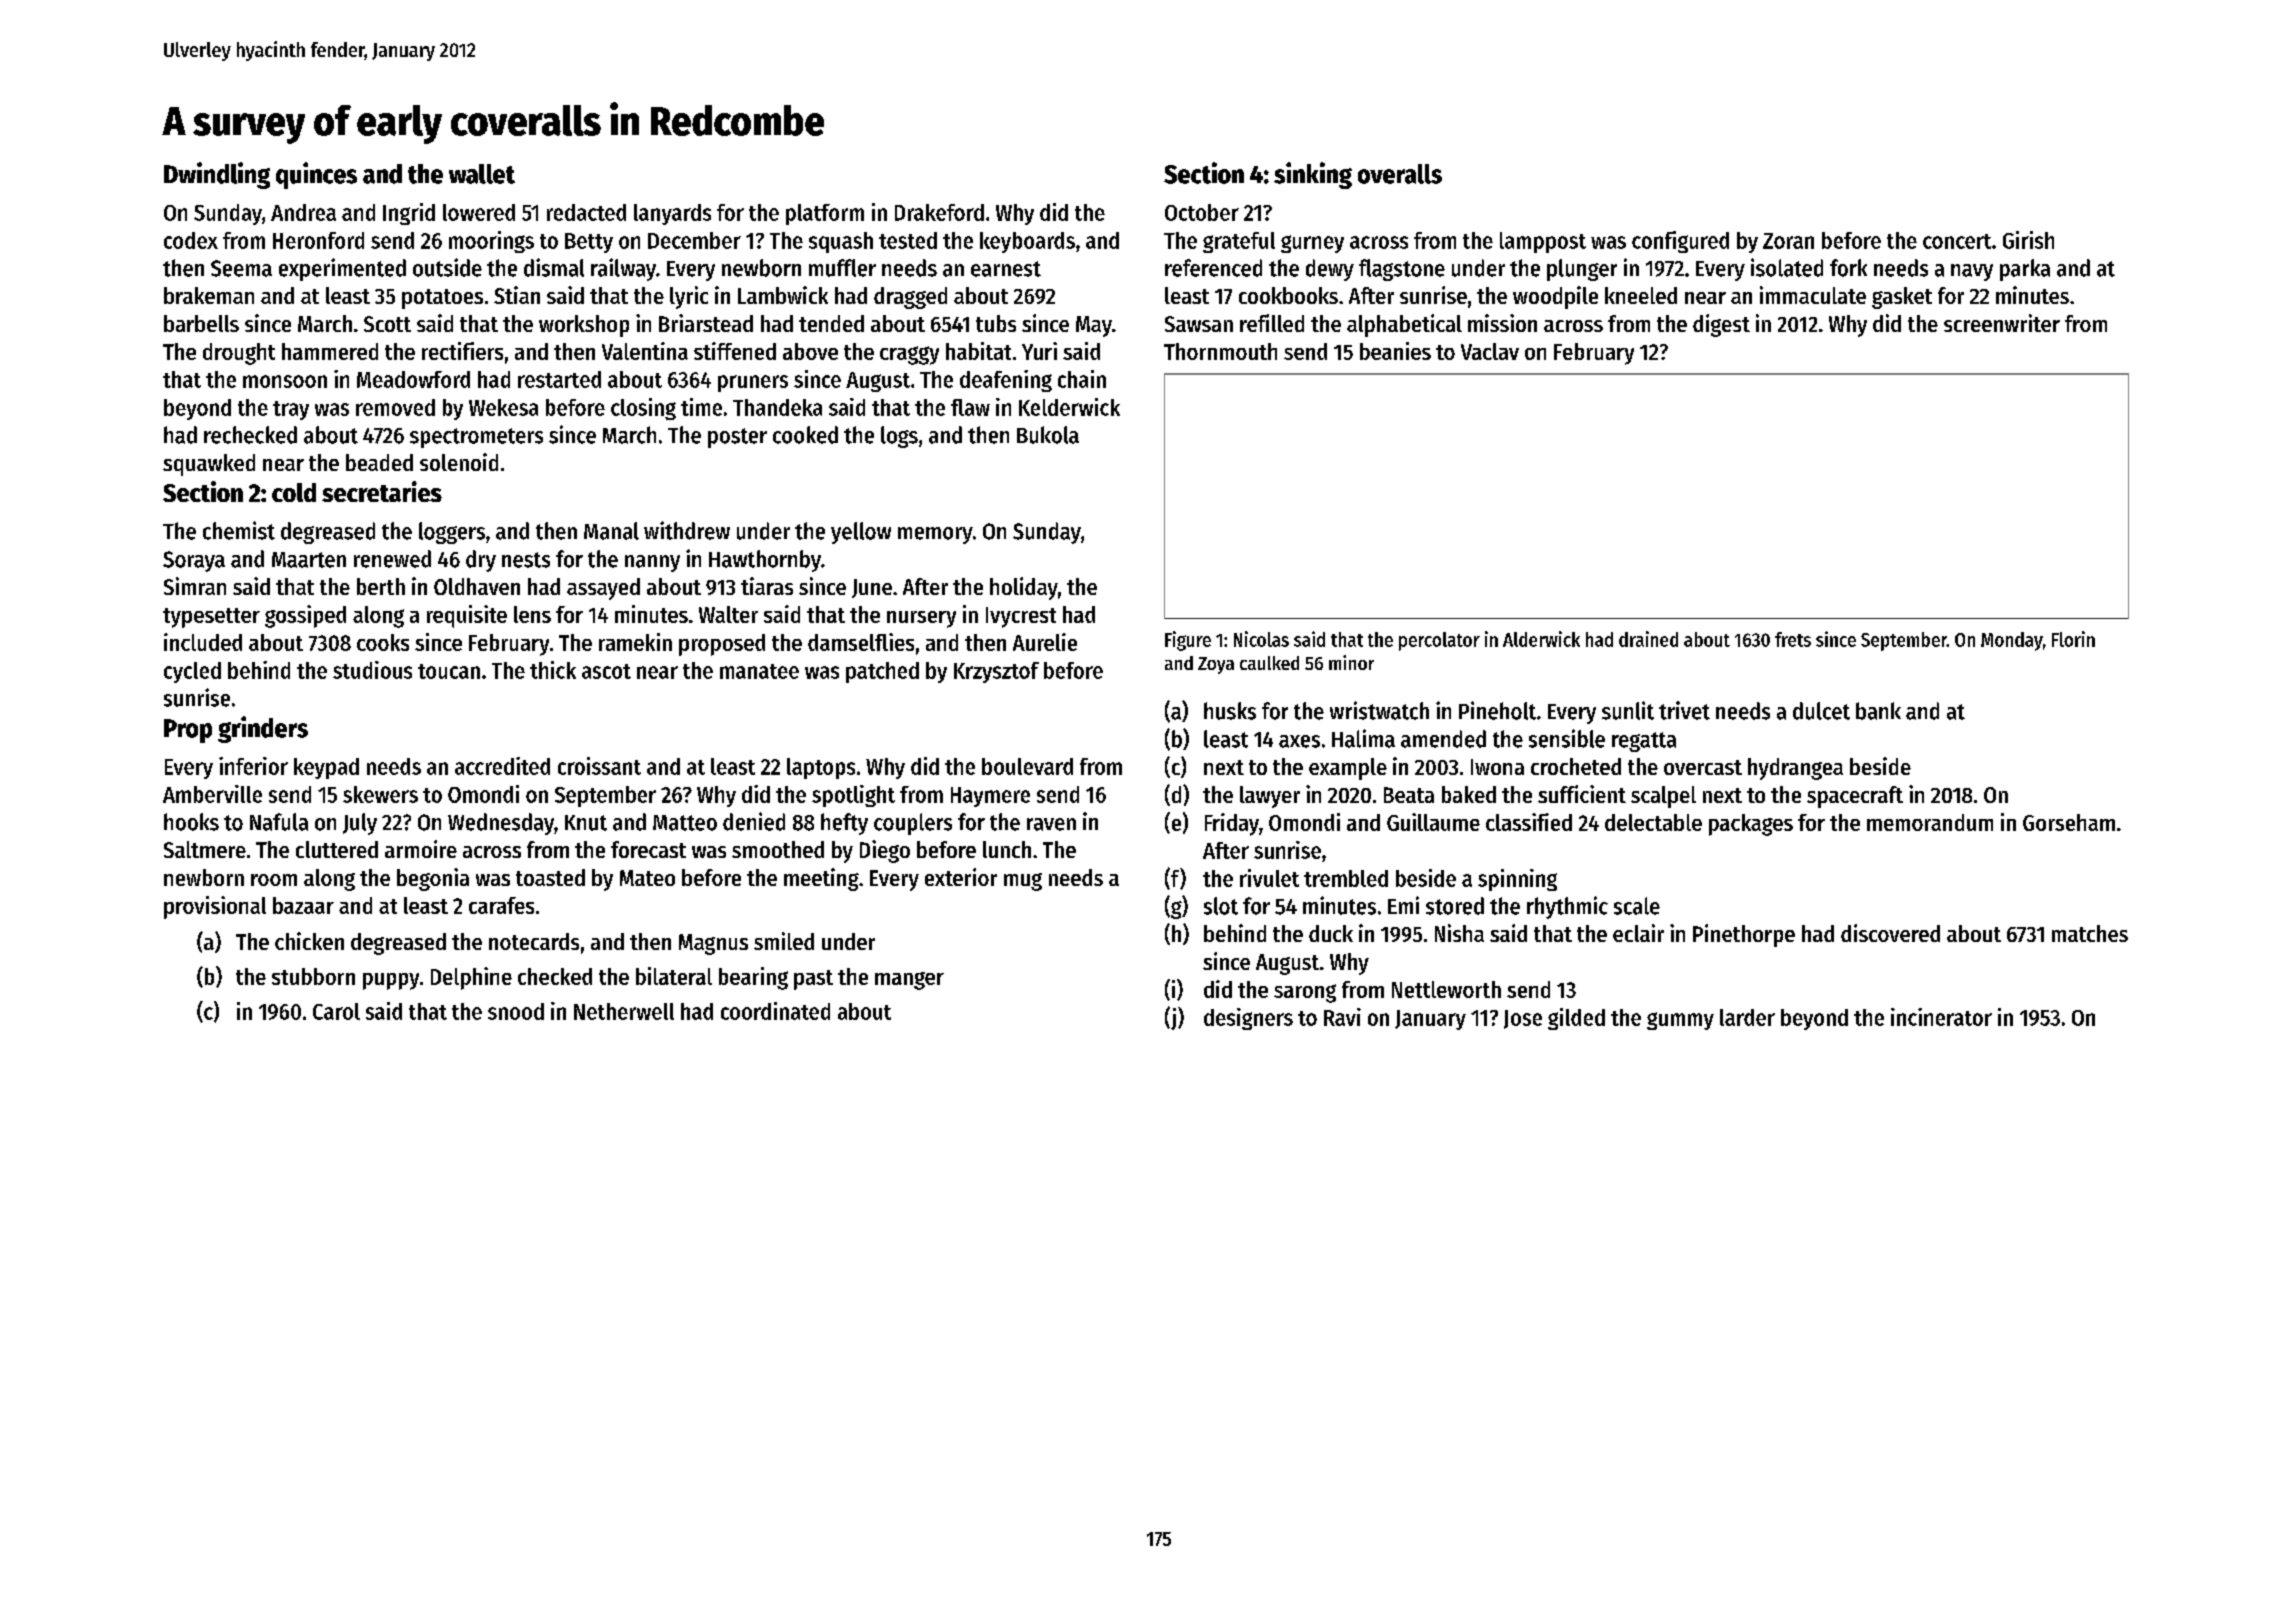 This screenshot has height=1620, width=2292. I want to click on minor, so click(1351, 662).
